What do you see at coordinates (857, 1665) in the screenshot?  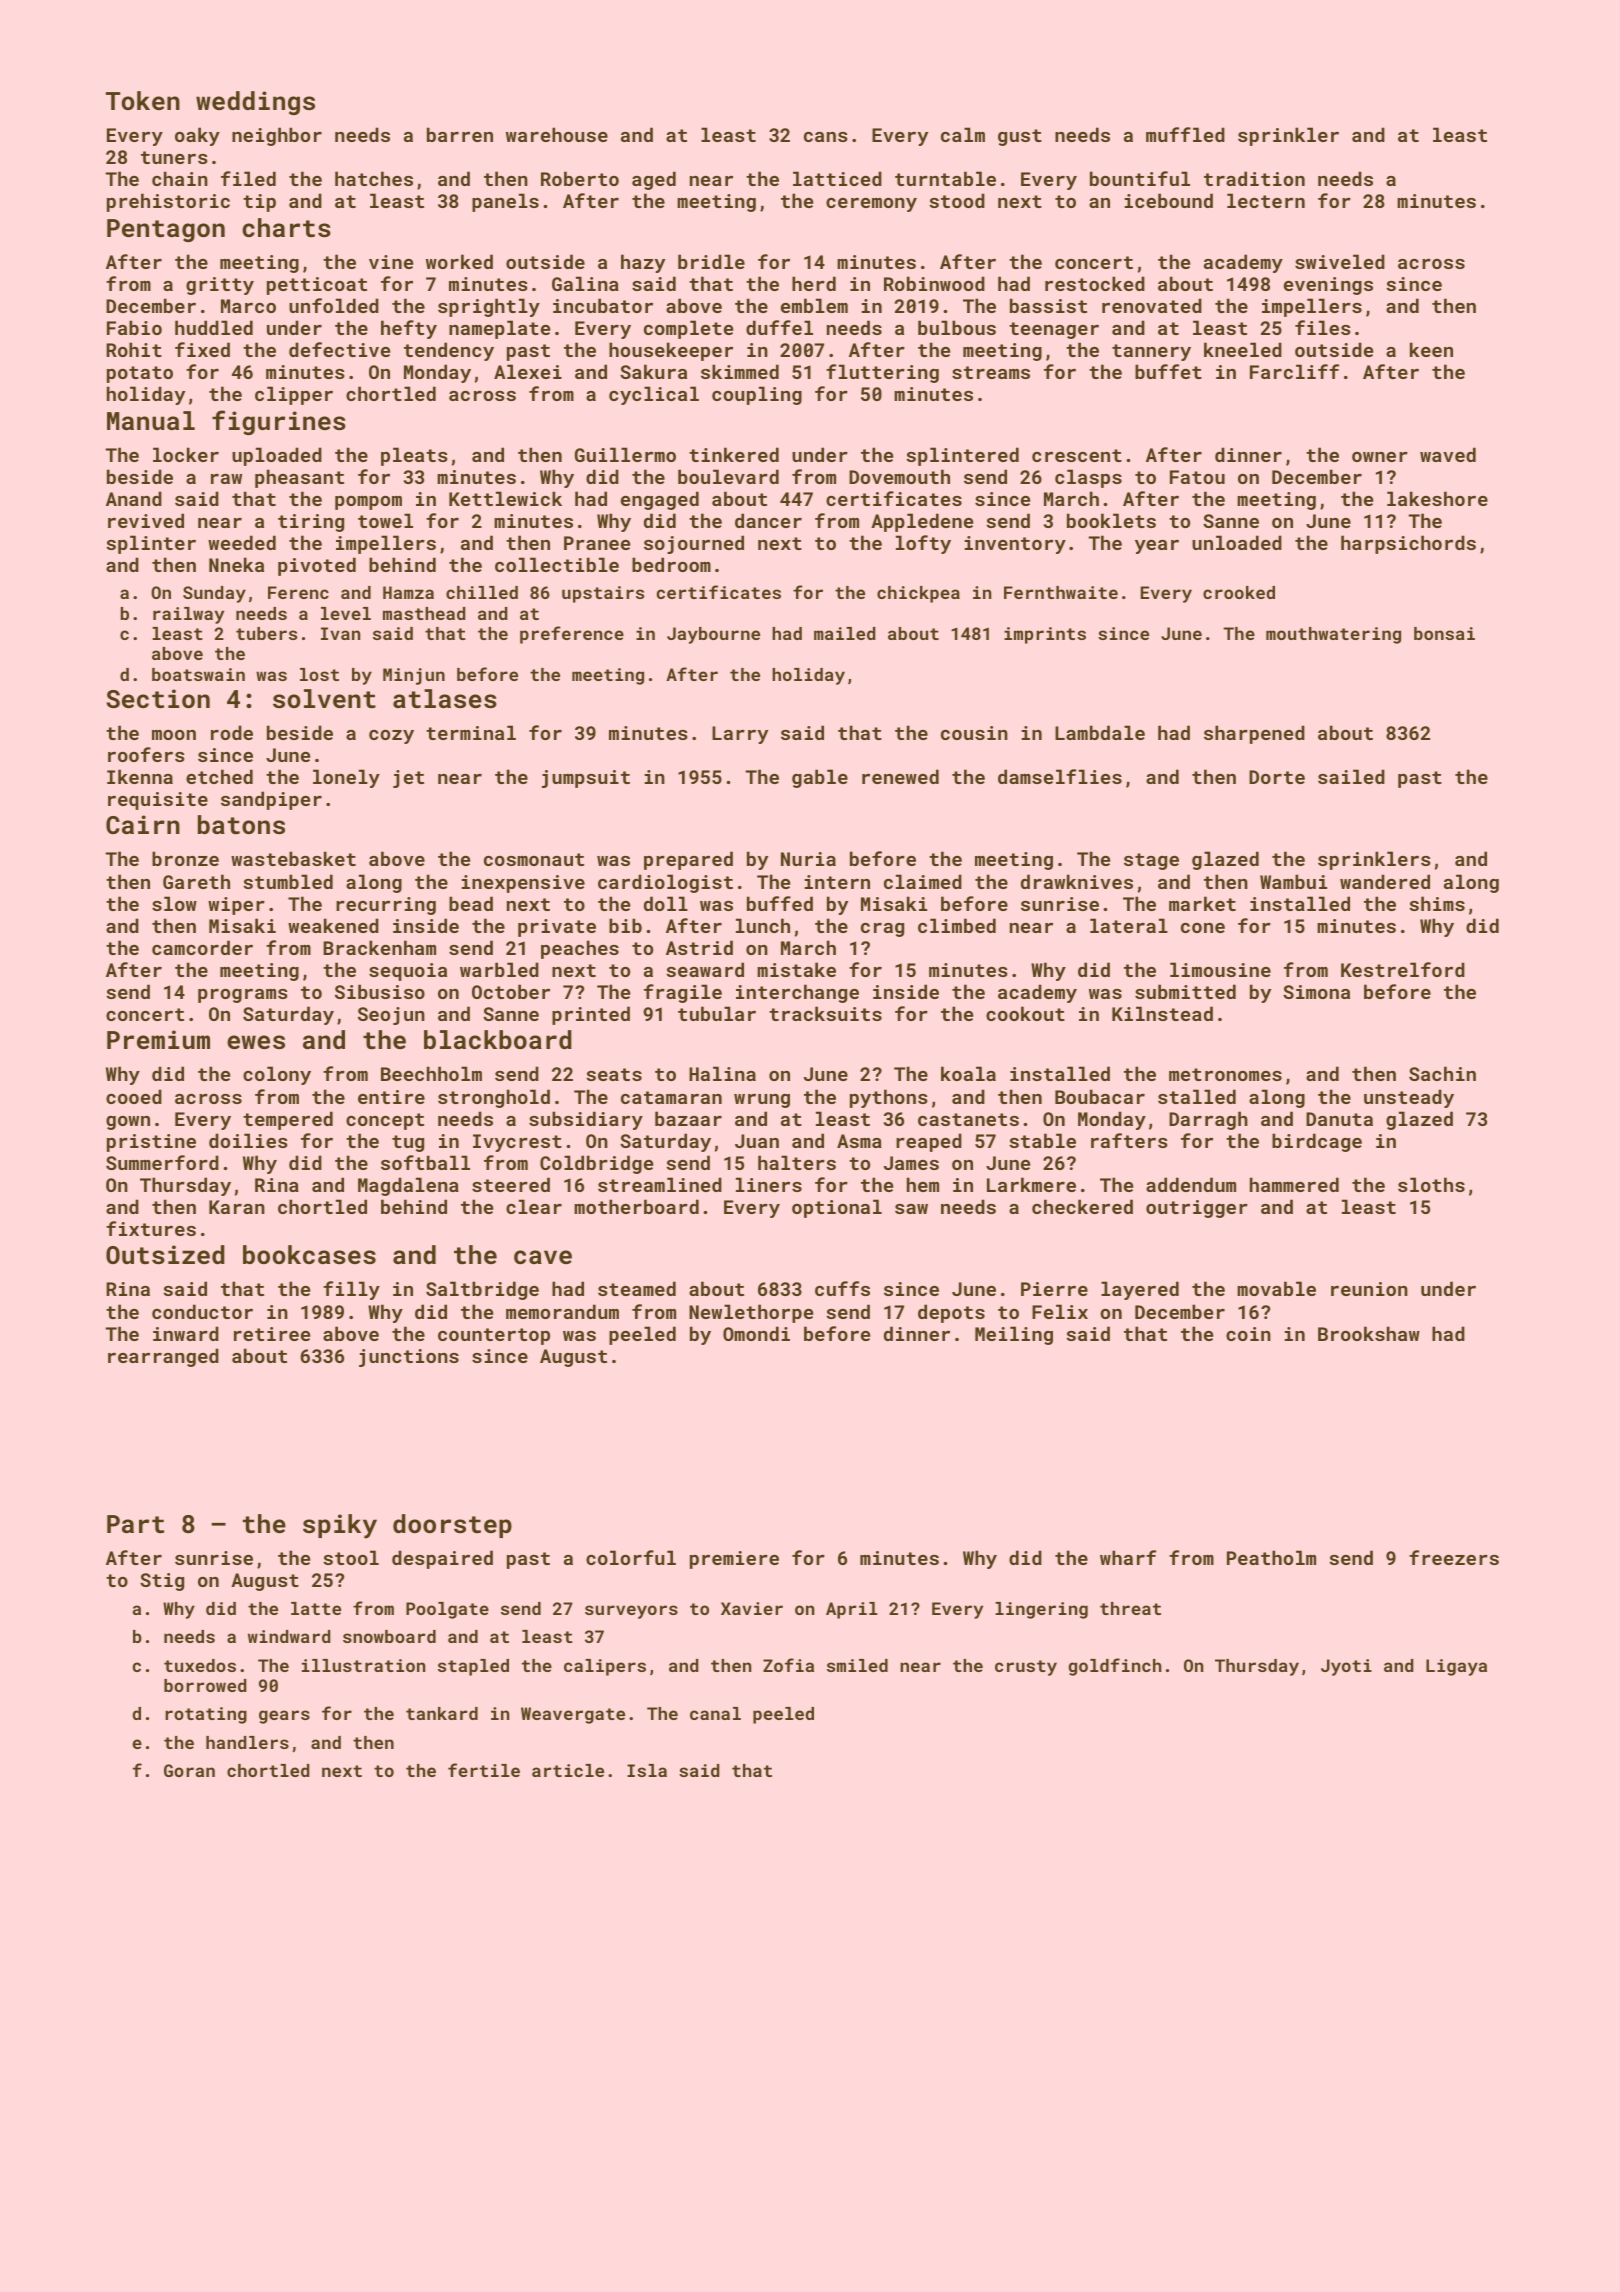 I see `smiled` at bounding box center [857, 1665].
